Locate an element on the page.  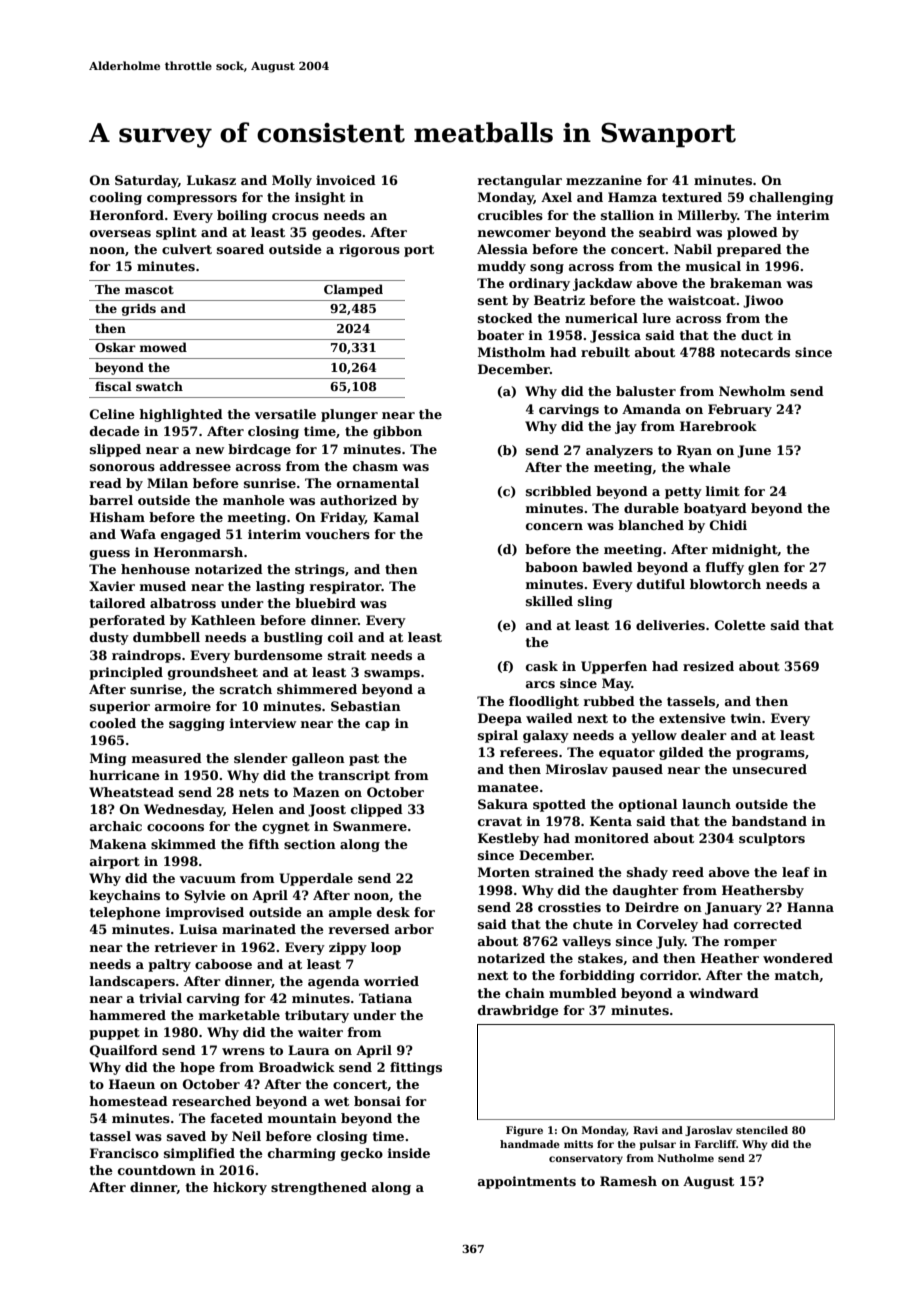
fiscal is located at coordinates (113, 386).
